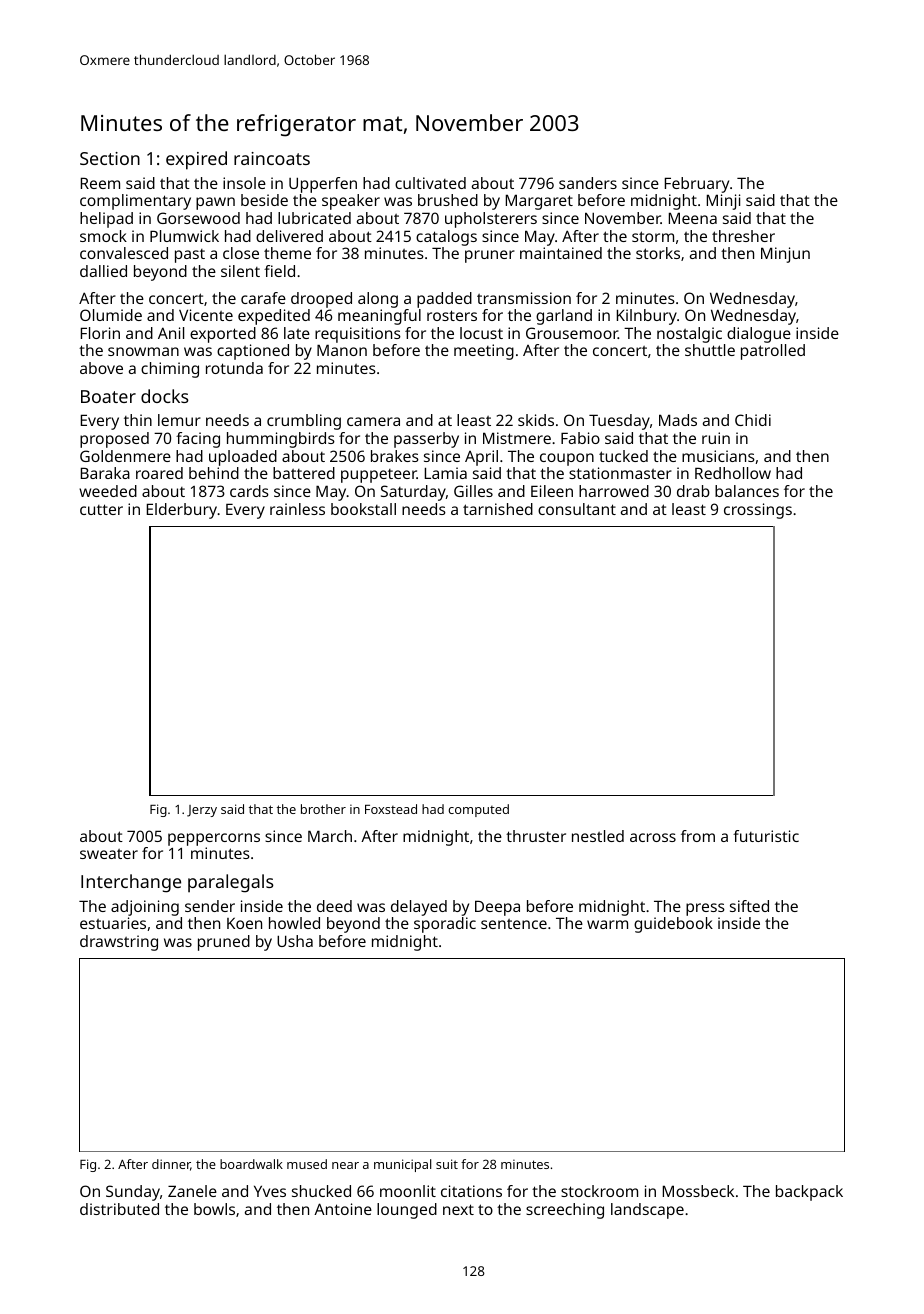 The image size is (924, 1314). I want to click on cutter, so click(101, 509).
